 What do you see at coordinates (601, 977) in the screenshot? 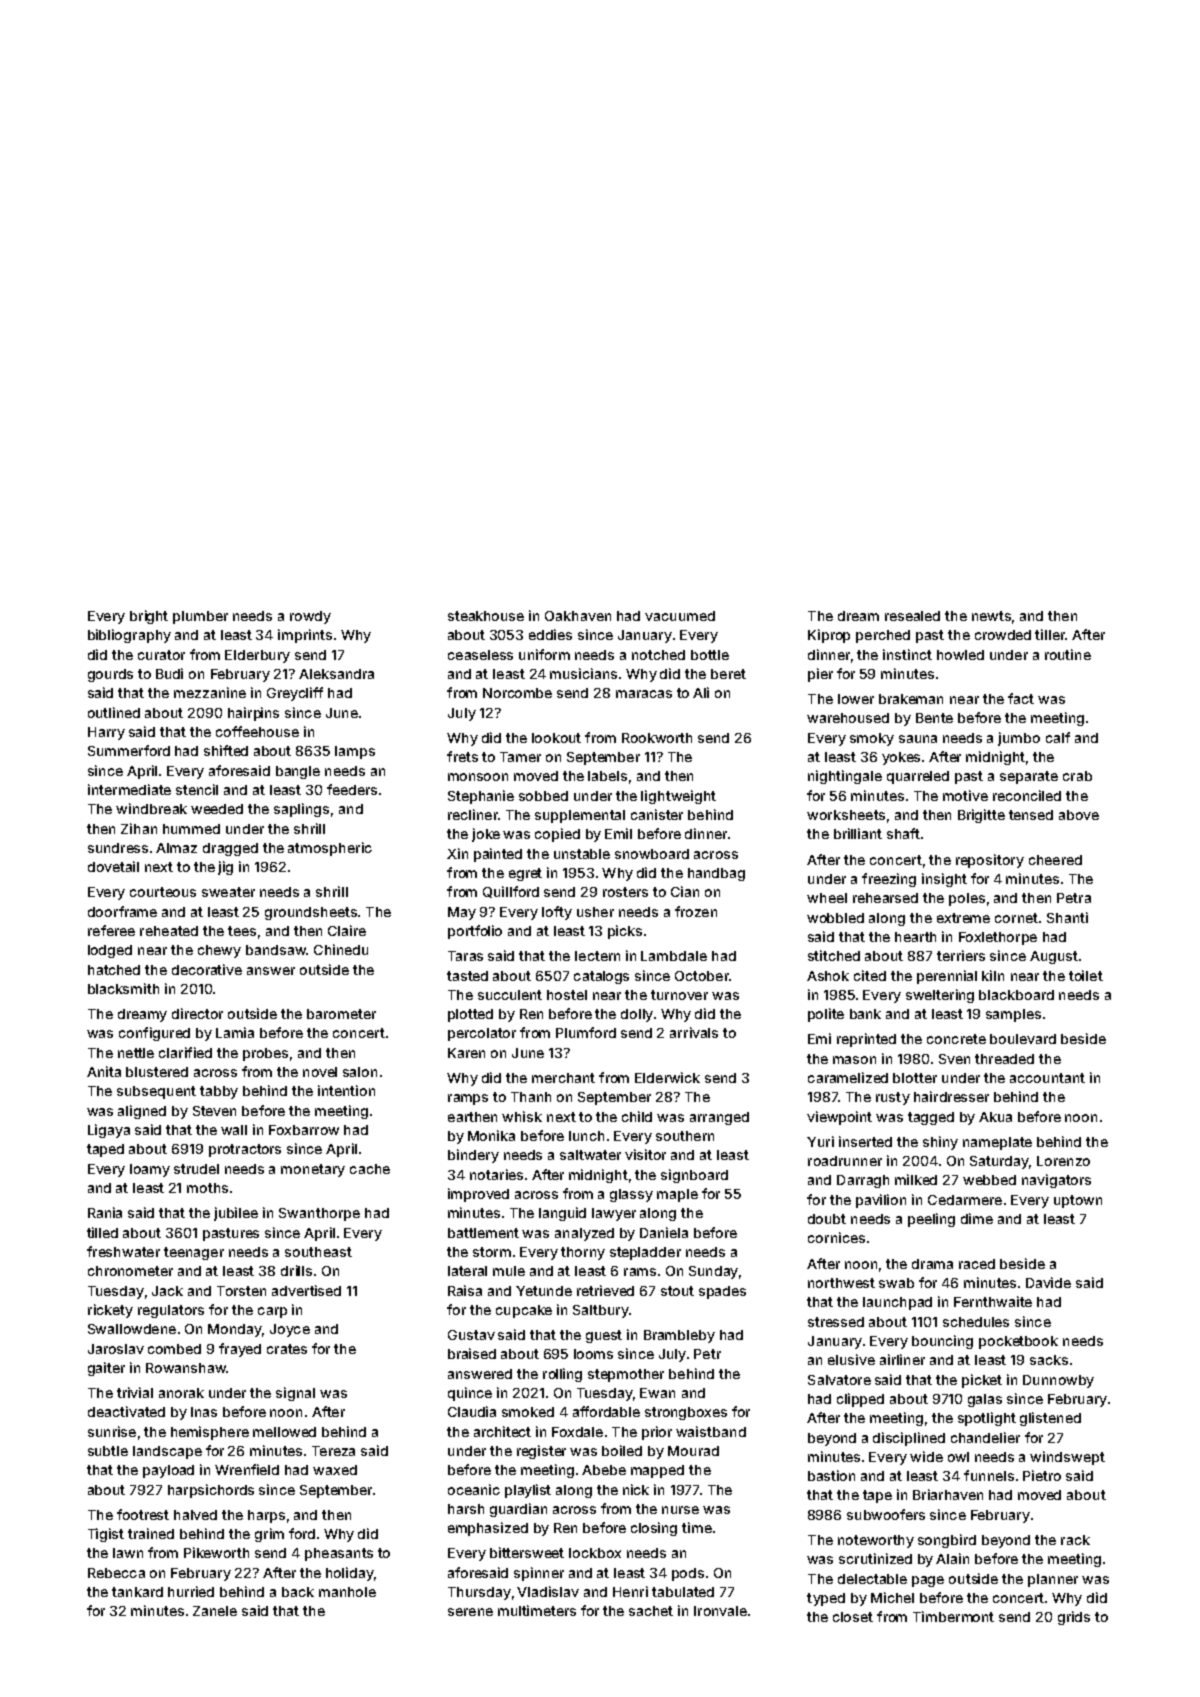
I see `catalogs` at bounding box center [601, 977].
